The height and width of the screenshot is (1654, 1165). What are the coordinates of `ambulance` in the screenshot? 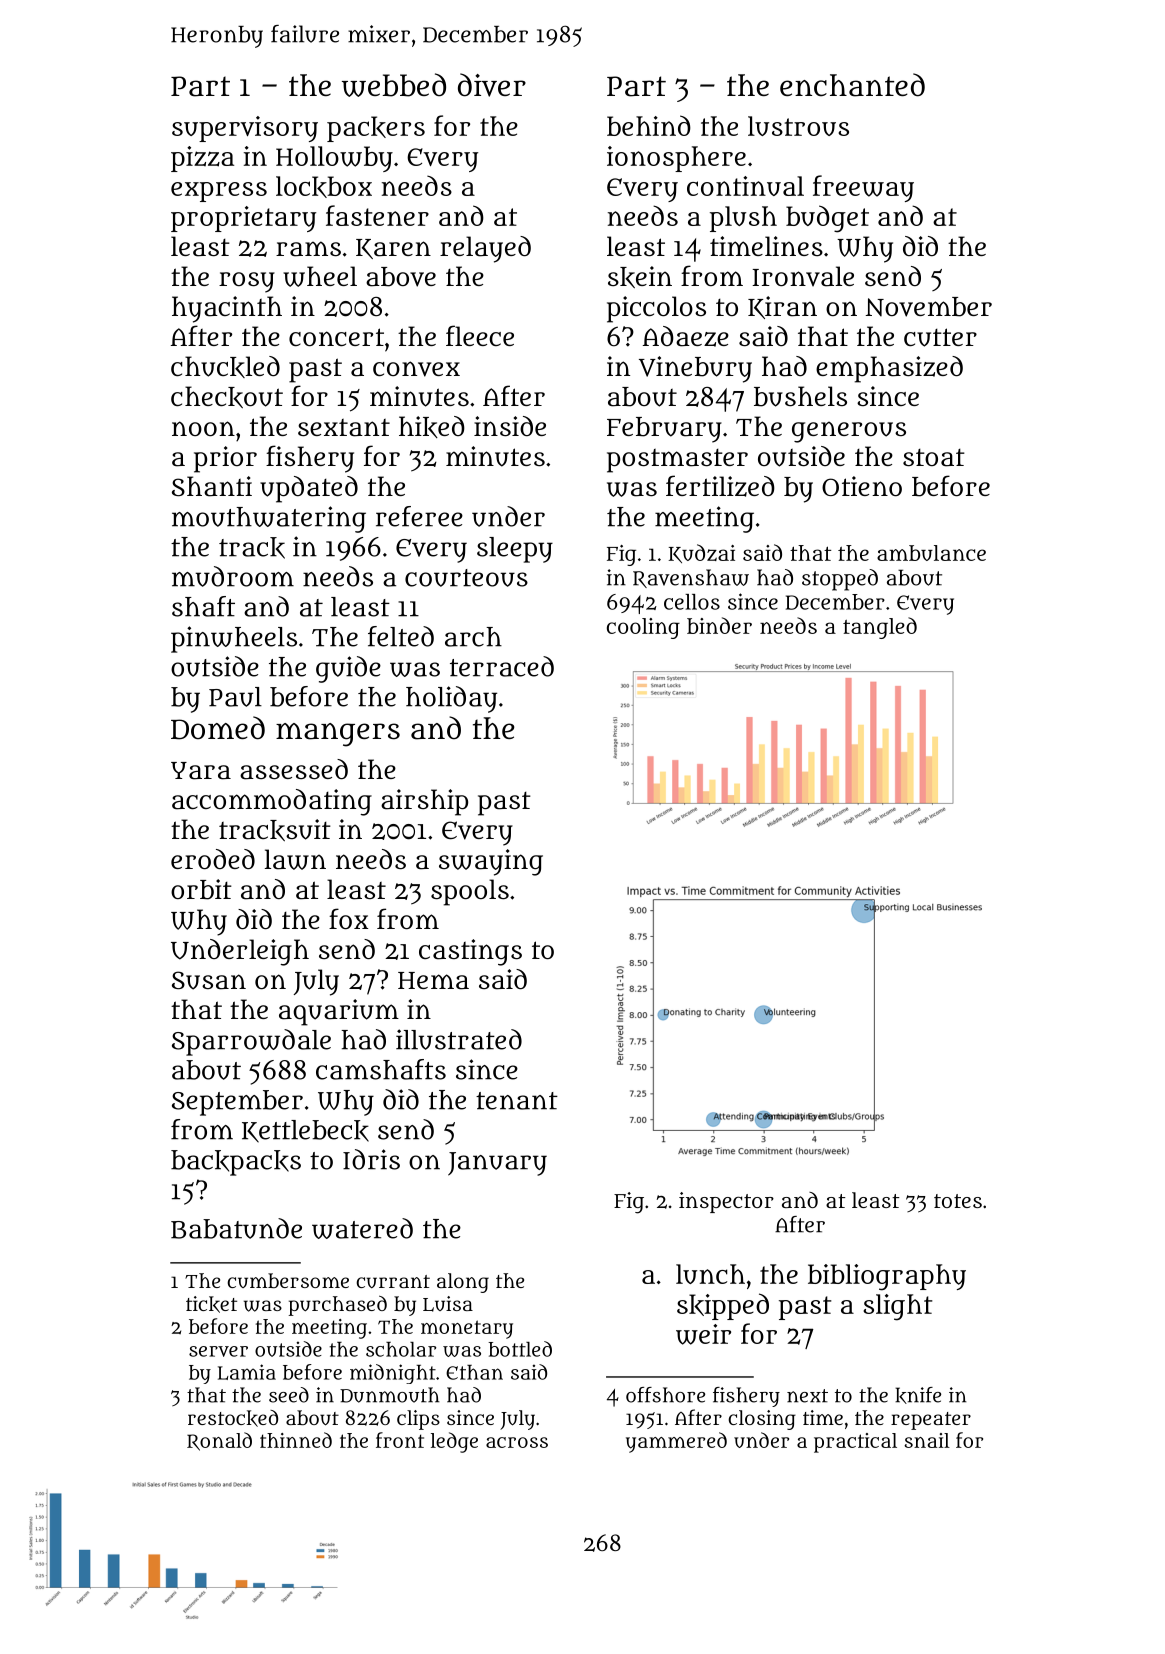 It's located at (931, 553).
